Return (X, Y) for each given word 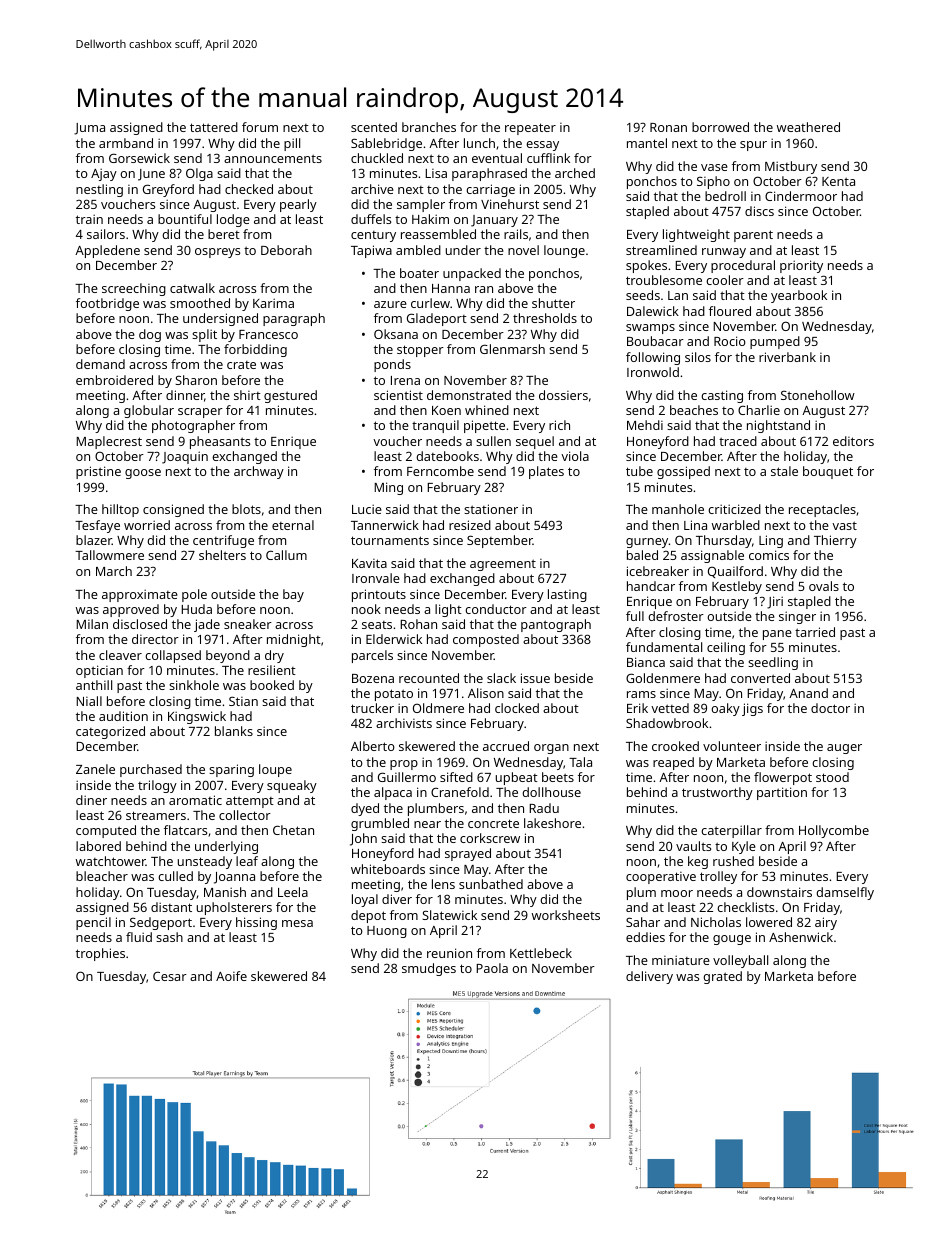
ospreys (217, 253)
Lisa (436, 173)
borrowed (720, 127)
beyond (228, 656)
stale (784, 471)
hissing (256, 923)
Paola (492, 968)
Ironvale (376, 578)
